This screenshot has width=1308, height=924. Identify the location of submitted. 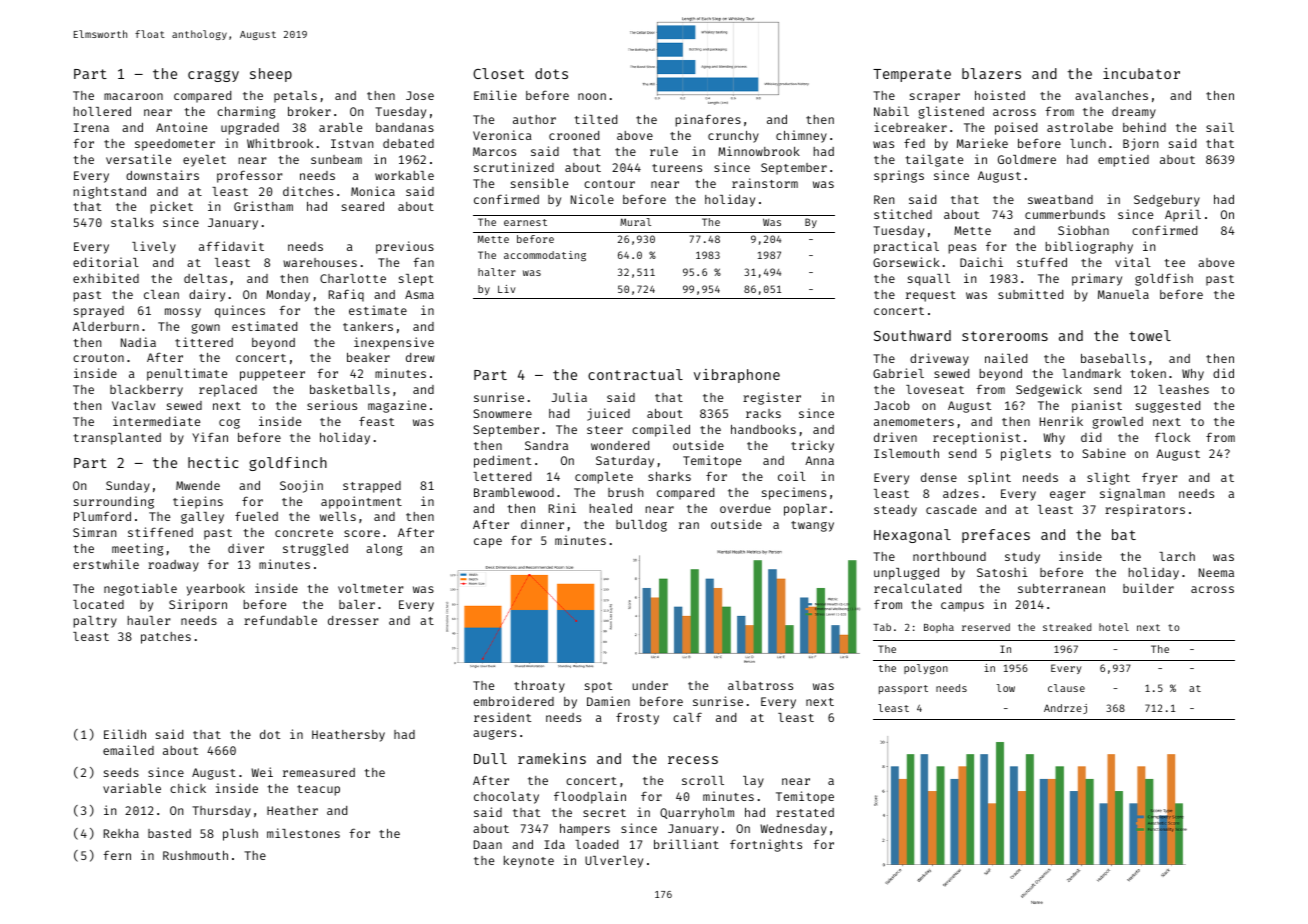
(1030, 294).
